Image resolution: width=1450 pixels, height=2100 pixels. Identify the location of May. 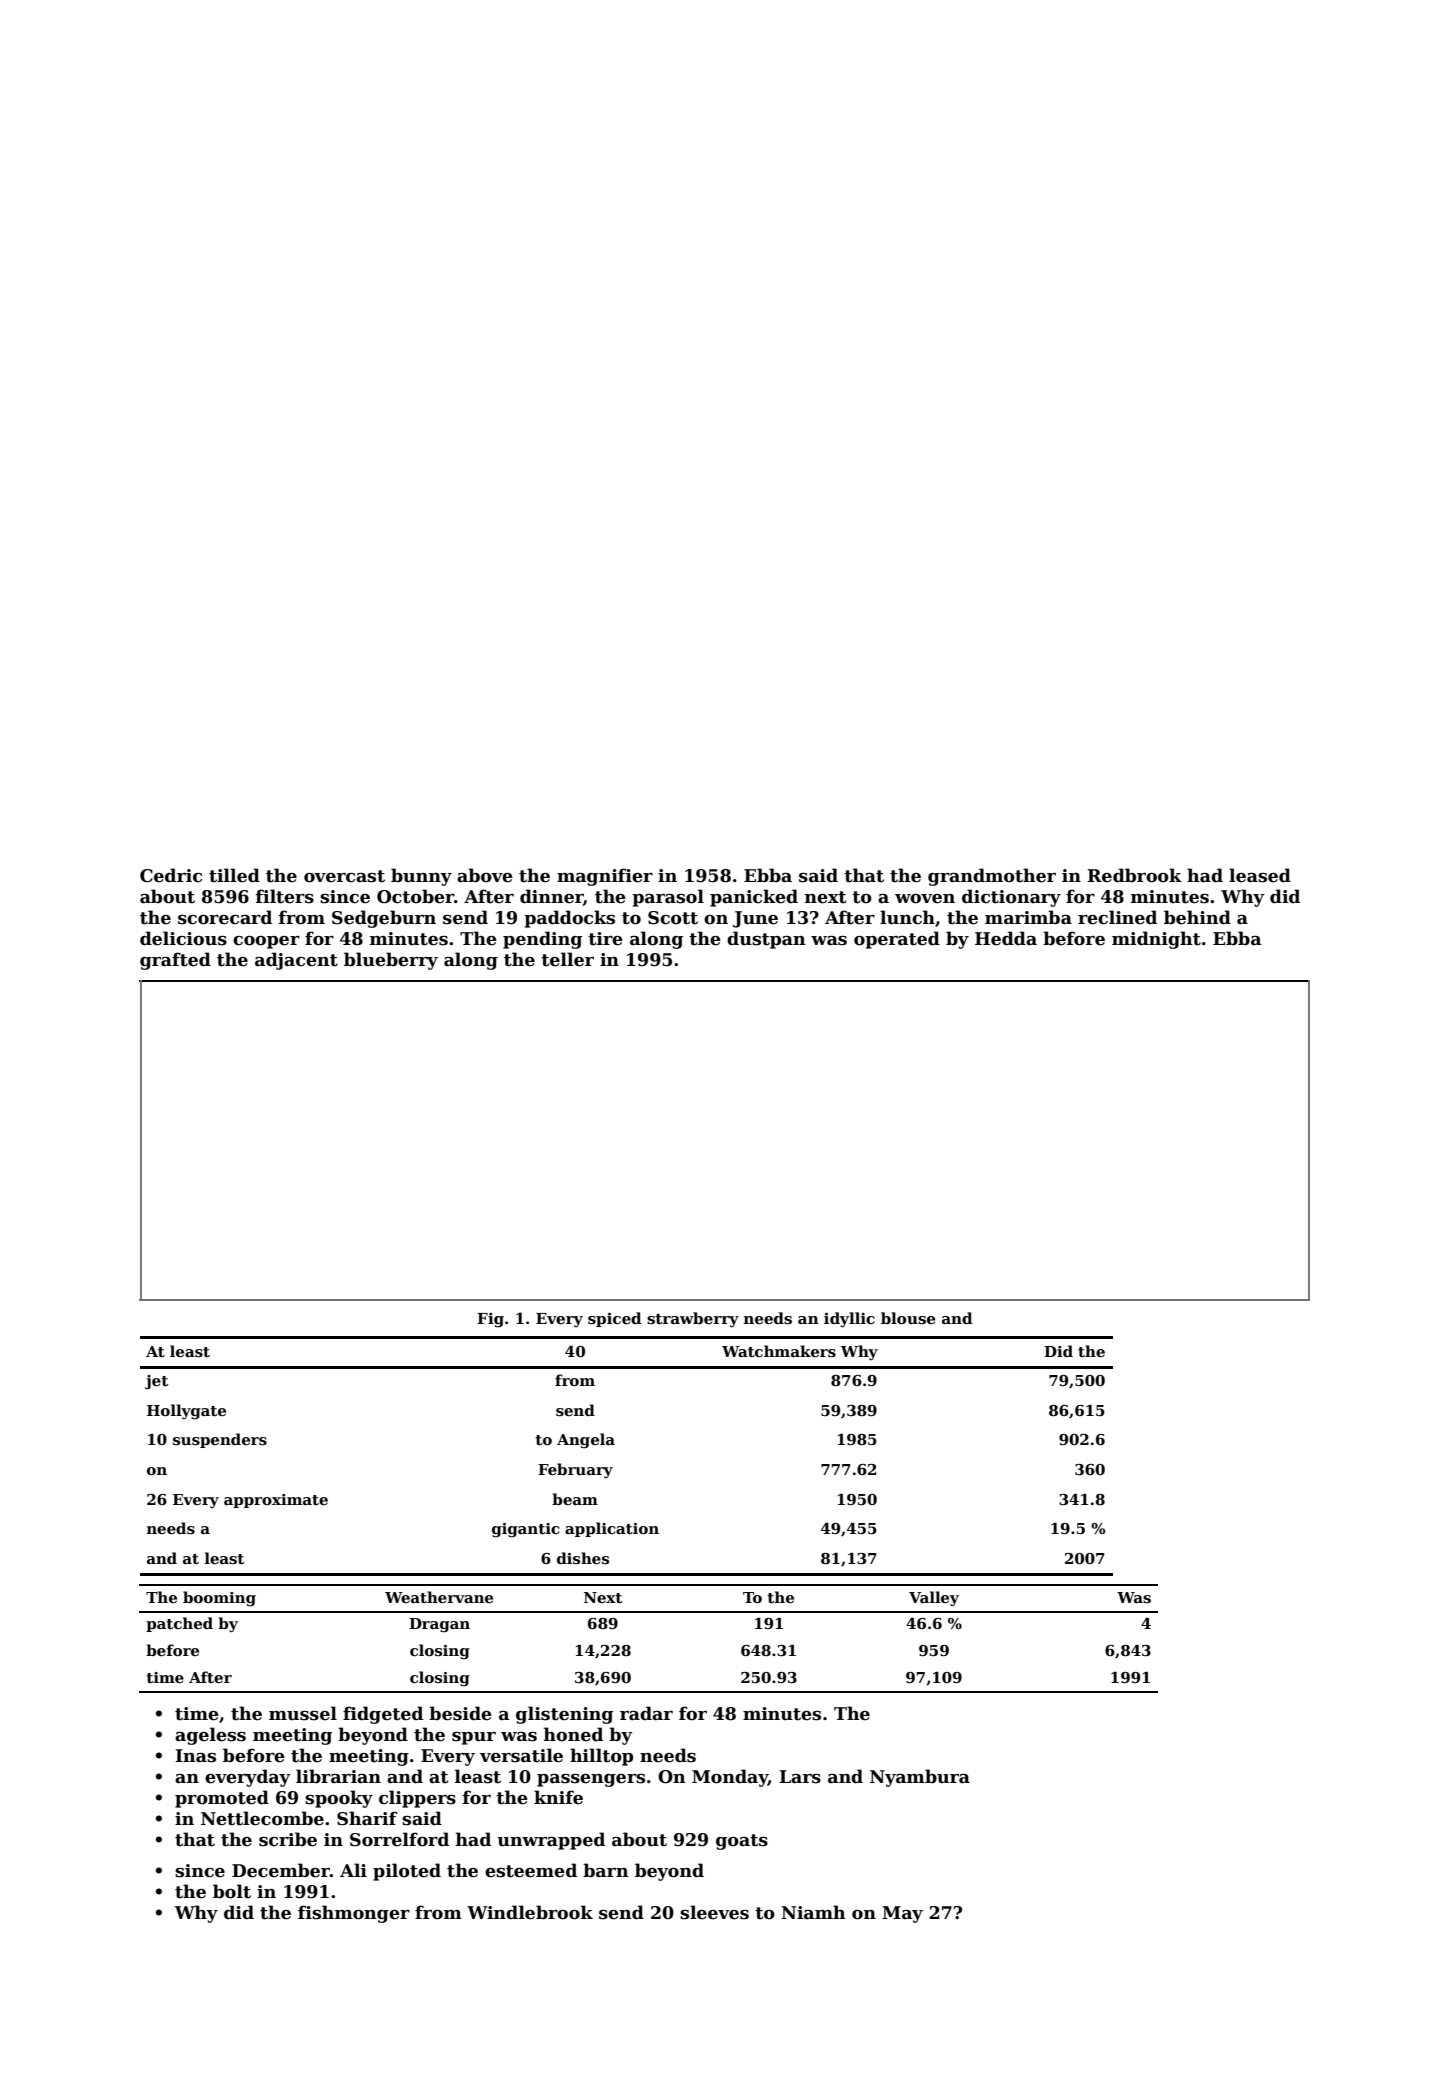
(902, 1914).
